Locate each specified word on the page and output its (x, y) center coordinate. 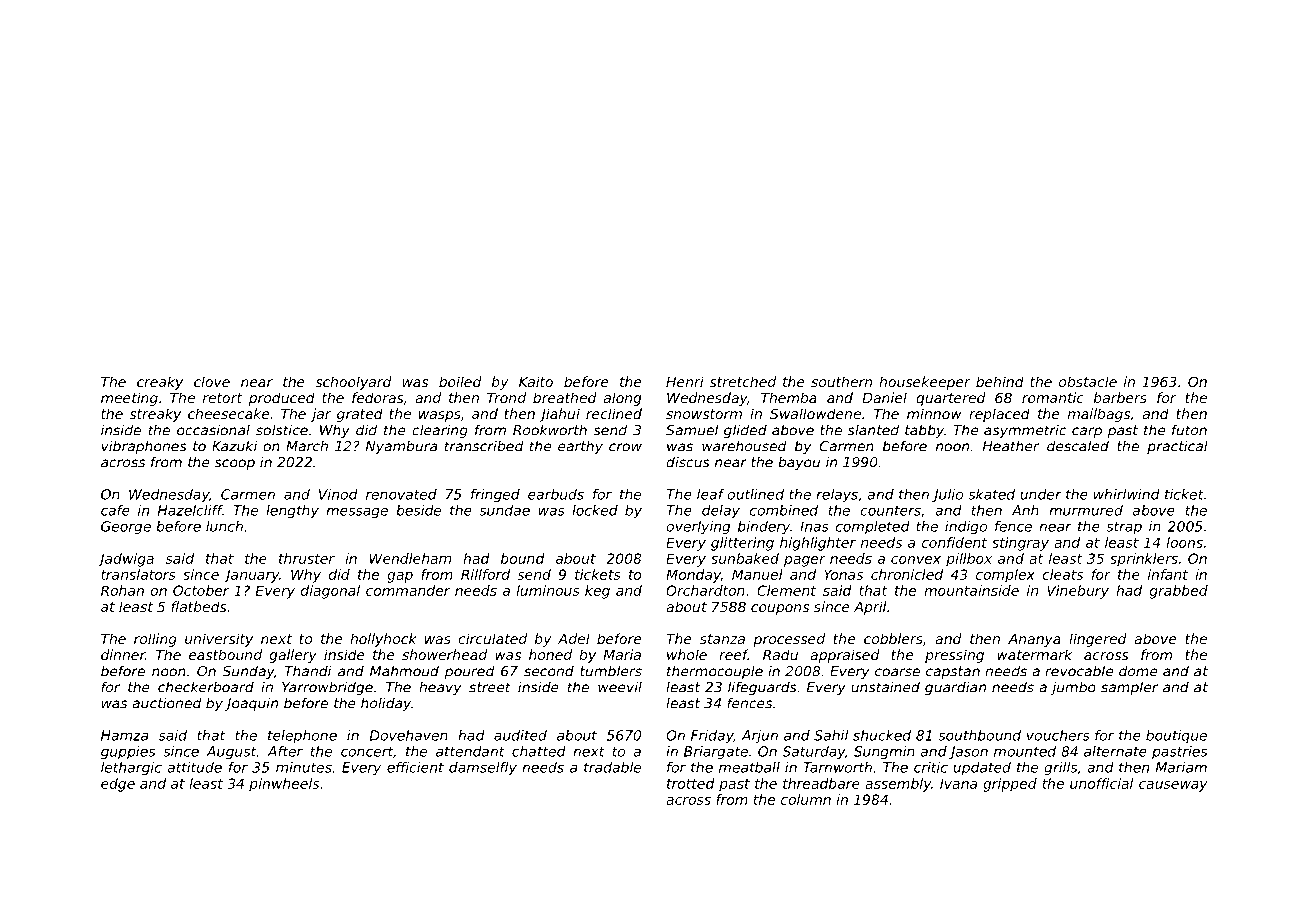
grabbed (1179, 592)
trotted (690, 783)
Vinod (338, 494)
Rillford (485, 574)
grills (1060, 769)
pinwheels (284, 785)
